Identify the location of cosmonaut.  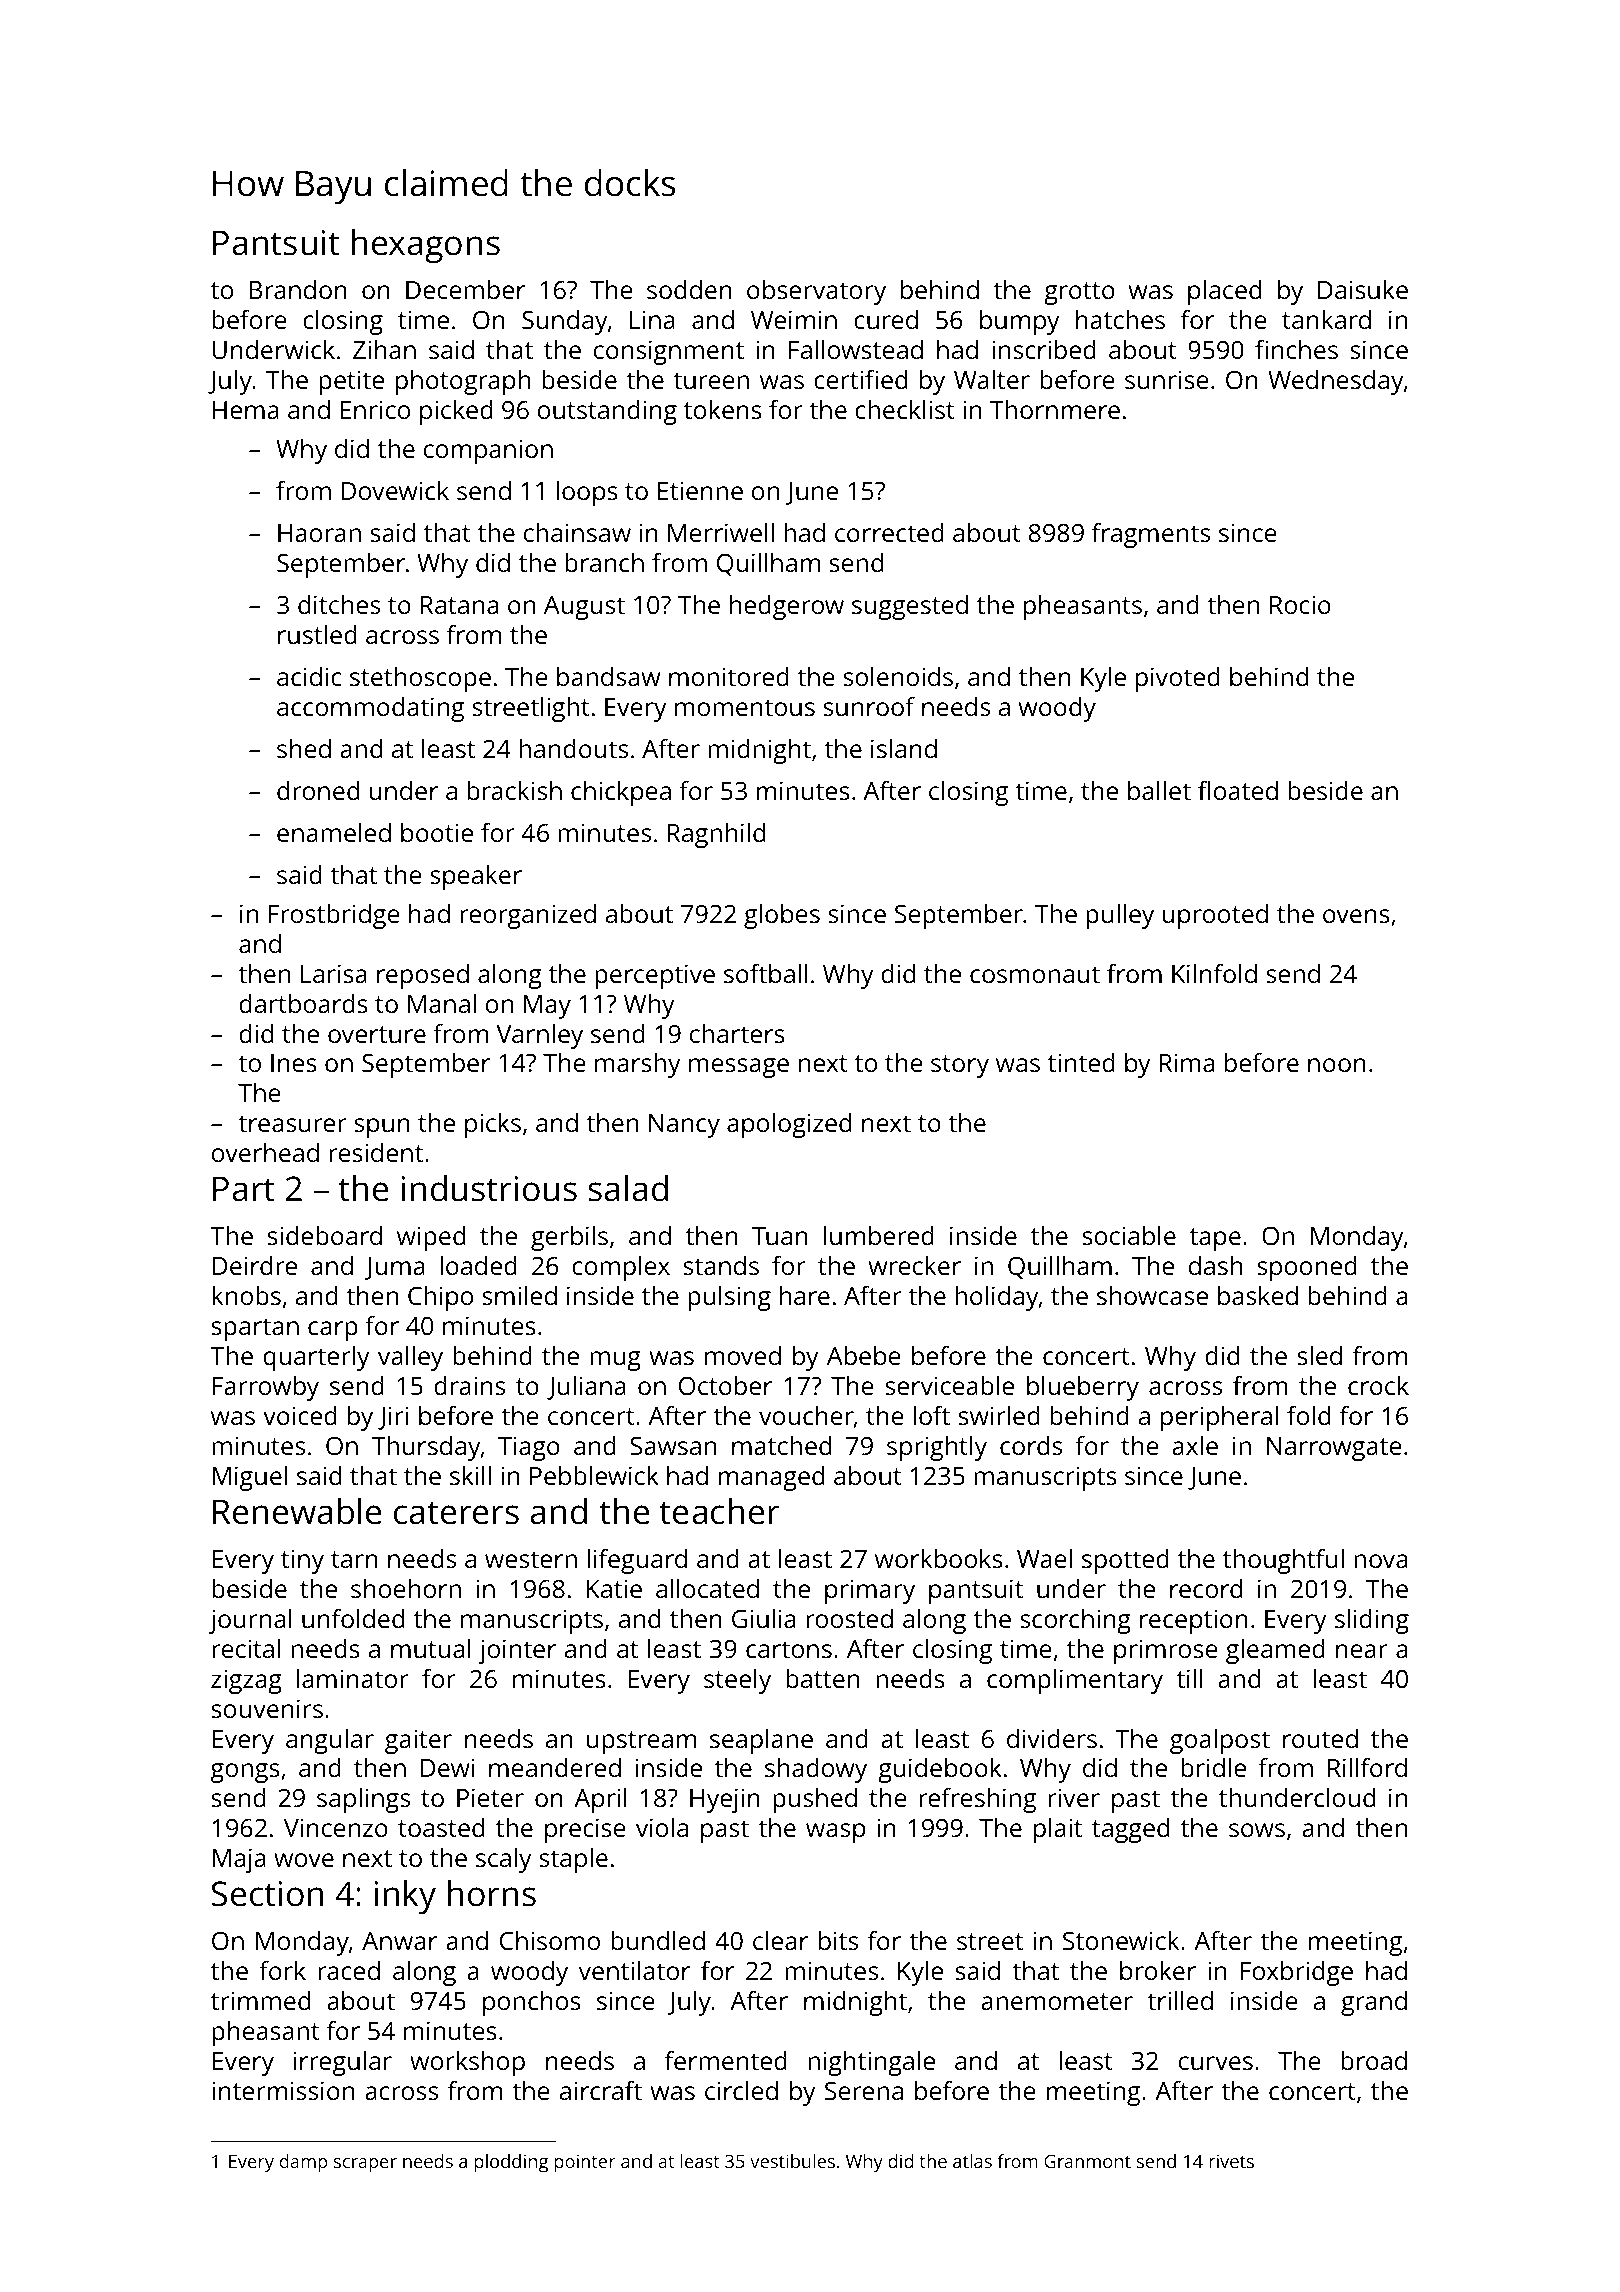
(1035, 974).
